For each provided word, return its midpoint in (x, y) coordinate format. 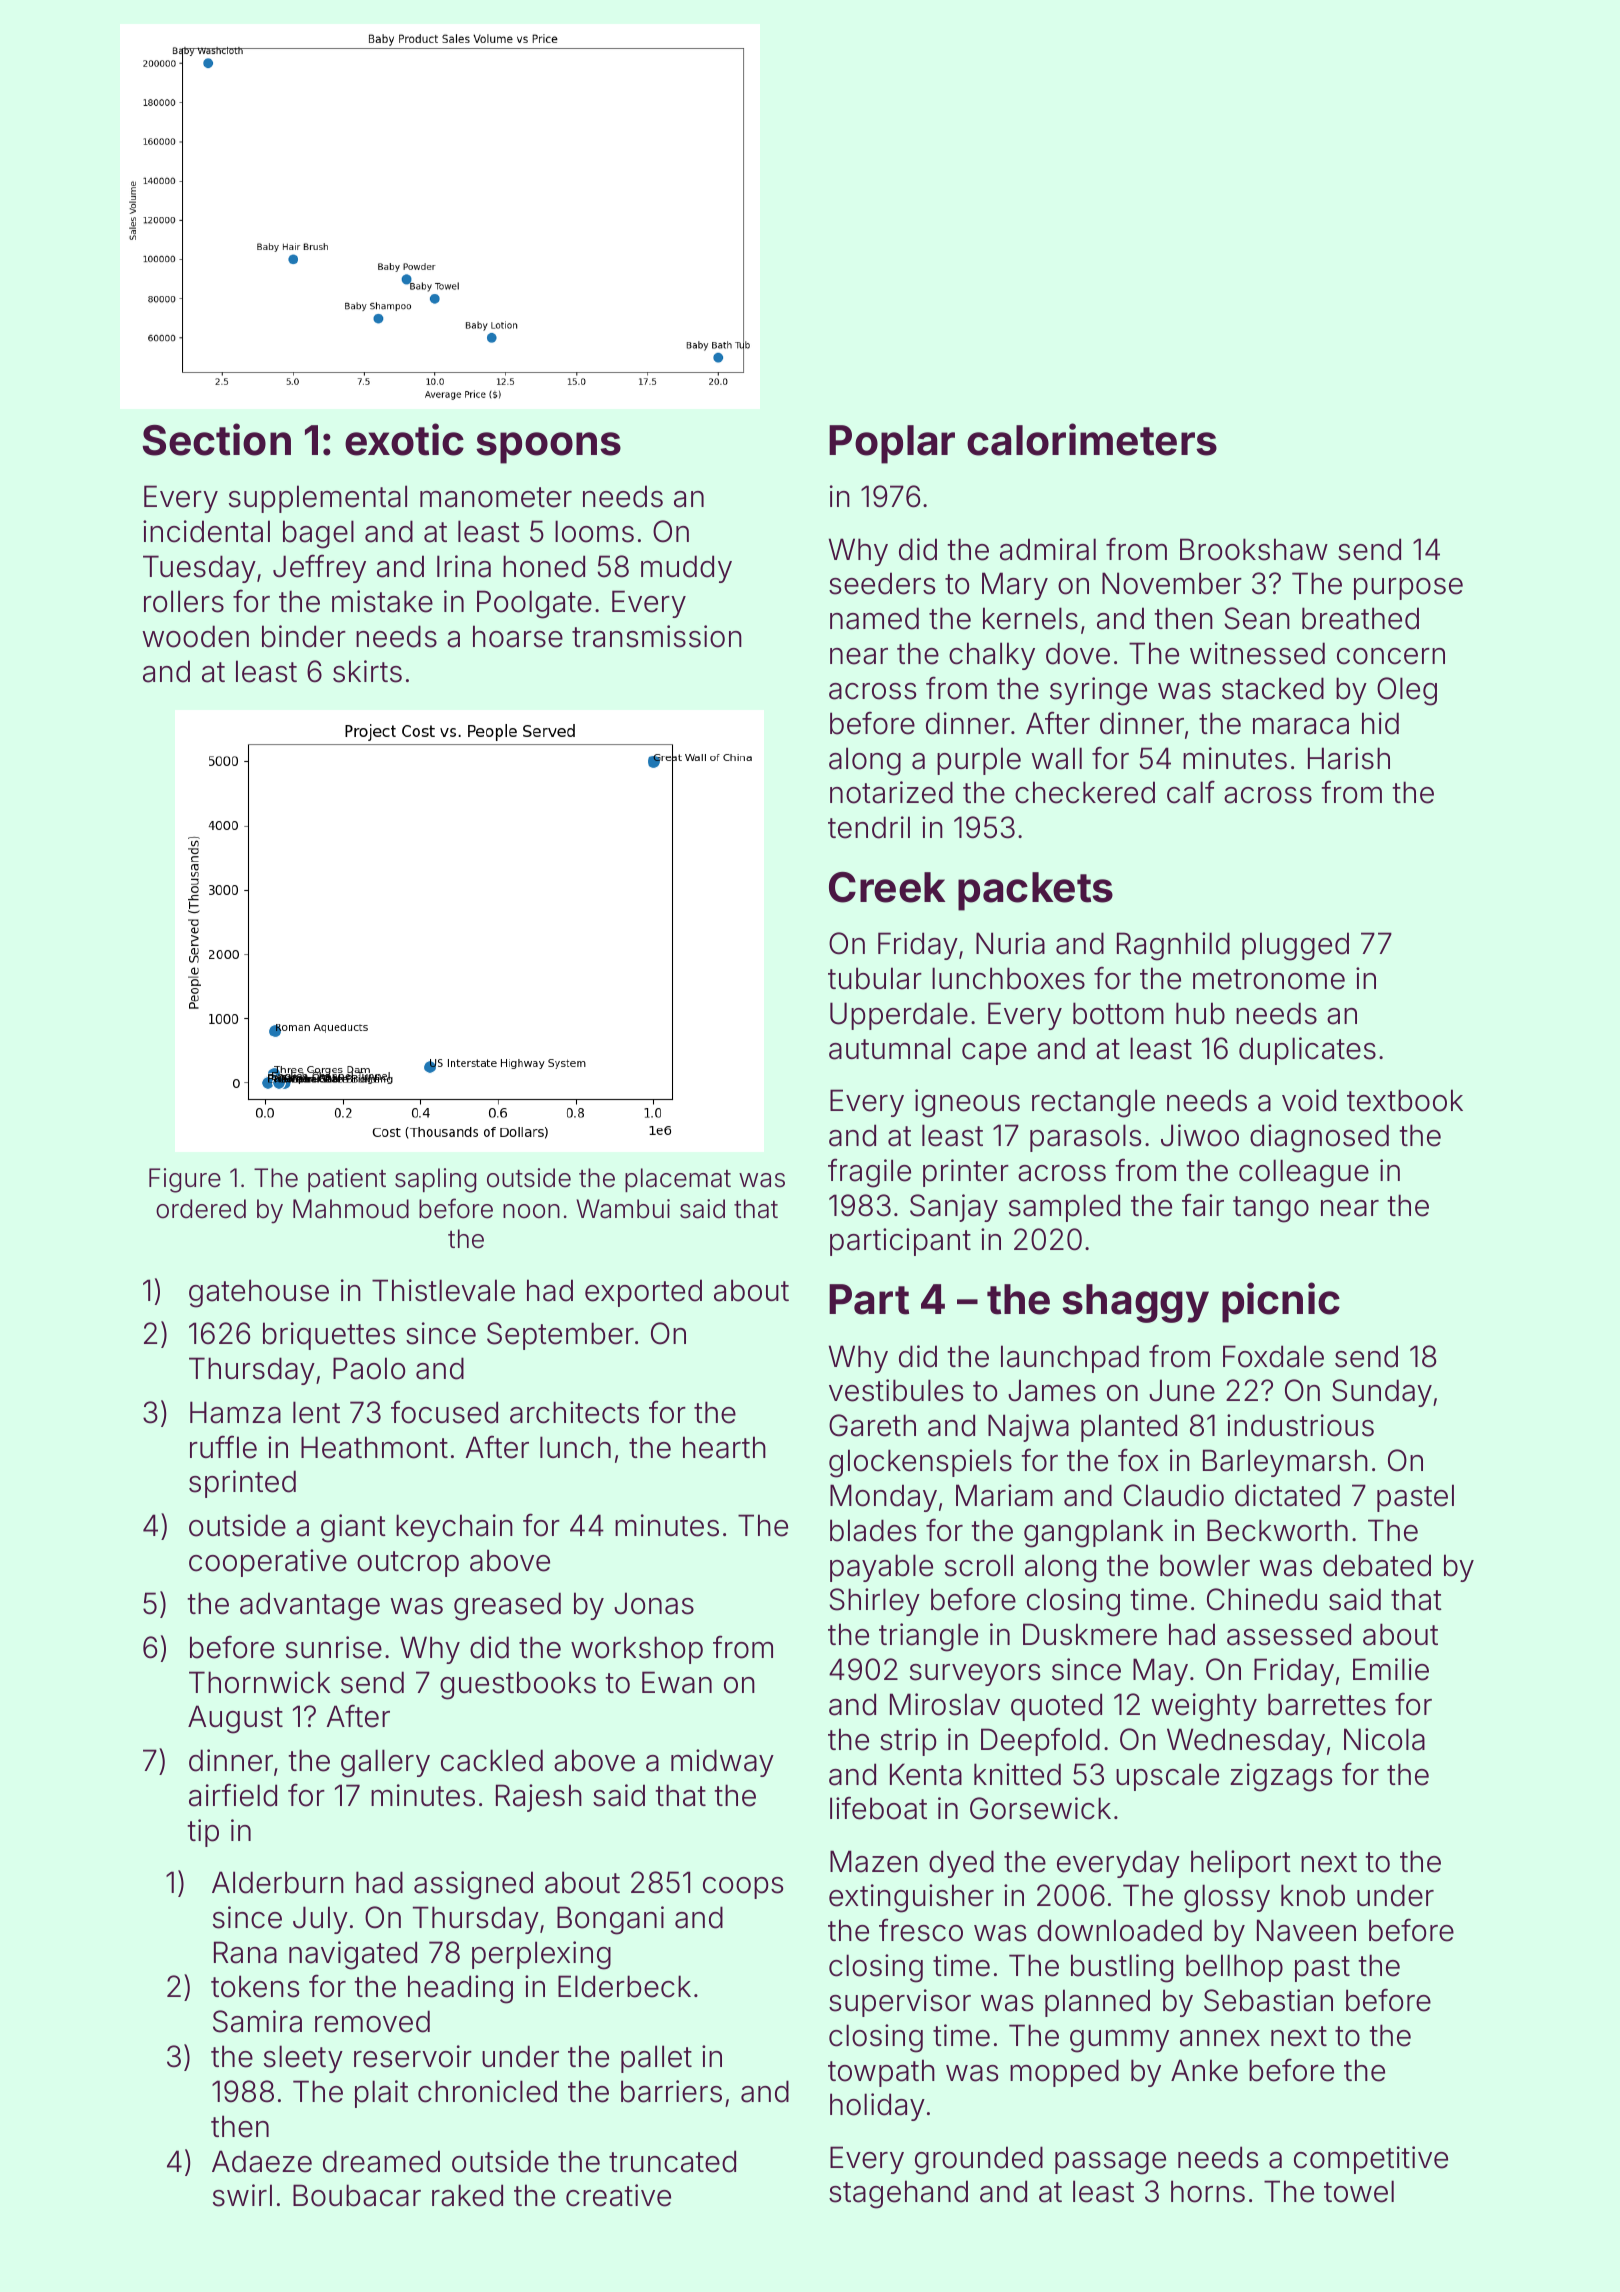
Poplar (892, 444)
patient (347, 1180)
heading (460, 1989)
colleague (1304, 1173)
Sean (1257, 618)
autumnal (889, 1048)
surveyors (975, 1675)
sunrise (334, 1647)
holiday (877, 2107)
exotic (404, 439)
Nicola (1384, 1739)
